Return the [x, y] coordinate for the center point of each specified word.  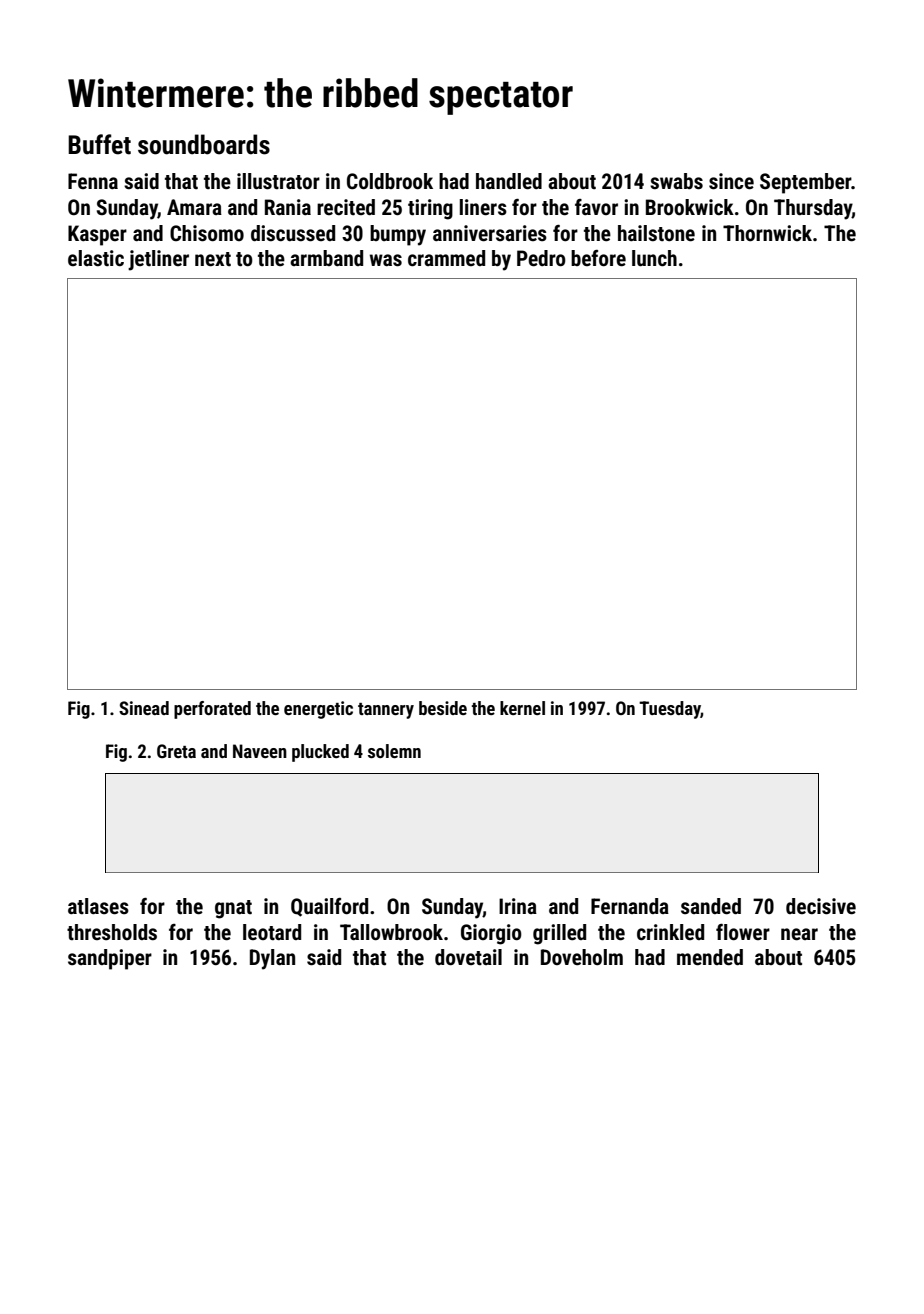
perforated [212, 710]
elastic [96, 258]
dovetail [468, 957]
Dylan [272, 959]
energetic [318, 710]
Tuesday [670, 710]
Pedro [541, 258]
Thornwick [767, 233]
